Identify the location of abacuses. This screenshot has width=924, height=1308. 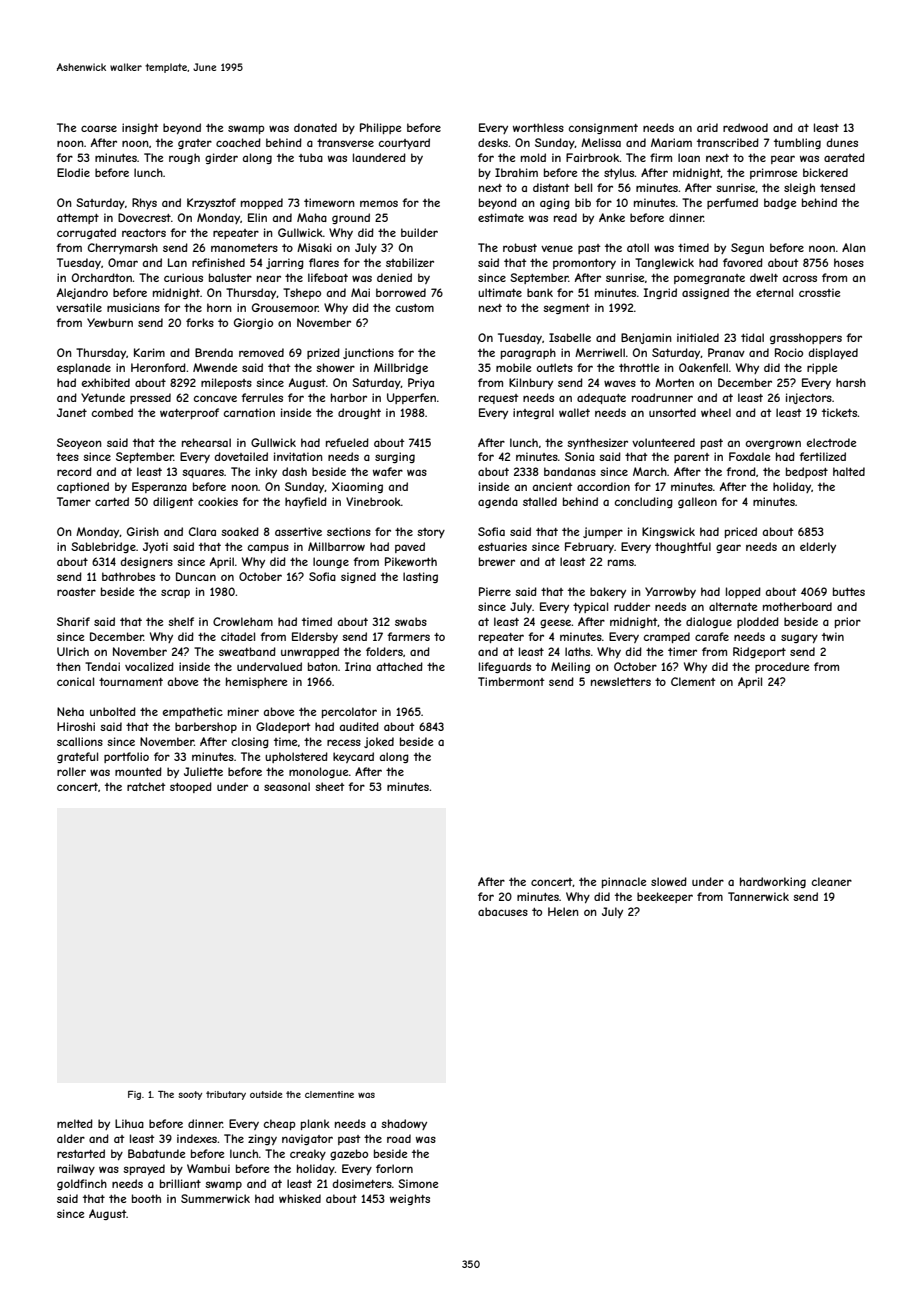
(503, 911).
